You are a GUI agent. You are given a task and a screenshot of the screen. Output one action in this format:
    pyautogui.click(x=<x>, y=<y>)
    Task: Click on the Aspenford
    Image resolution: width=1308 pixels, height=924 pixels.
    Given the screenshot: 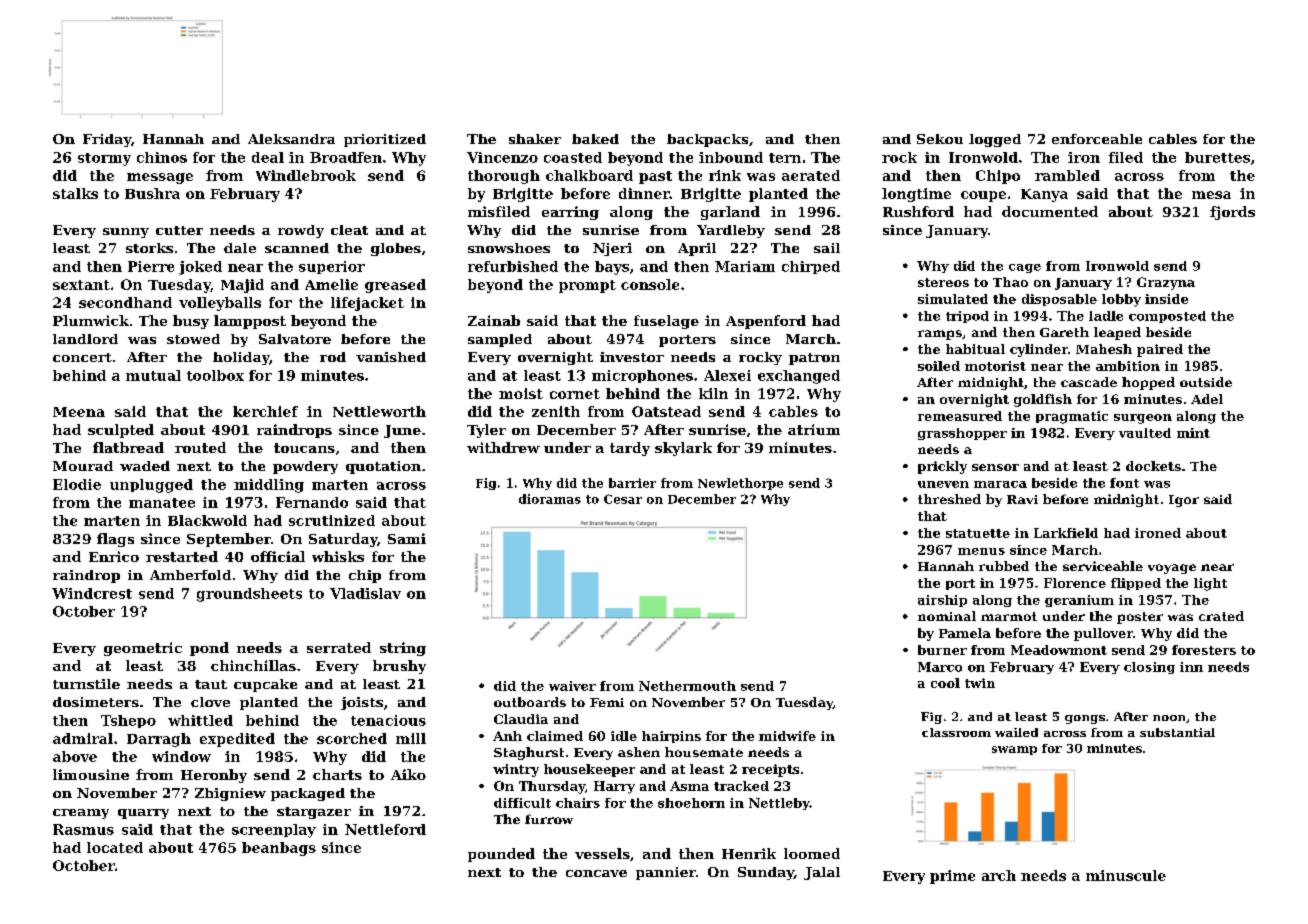 What is the action you would take?
    pyautogui.click(x=766, y=322)
